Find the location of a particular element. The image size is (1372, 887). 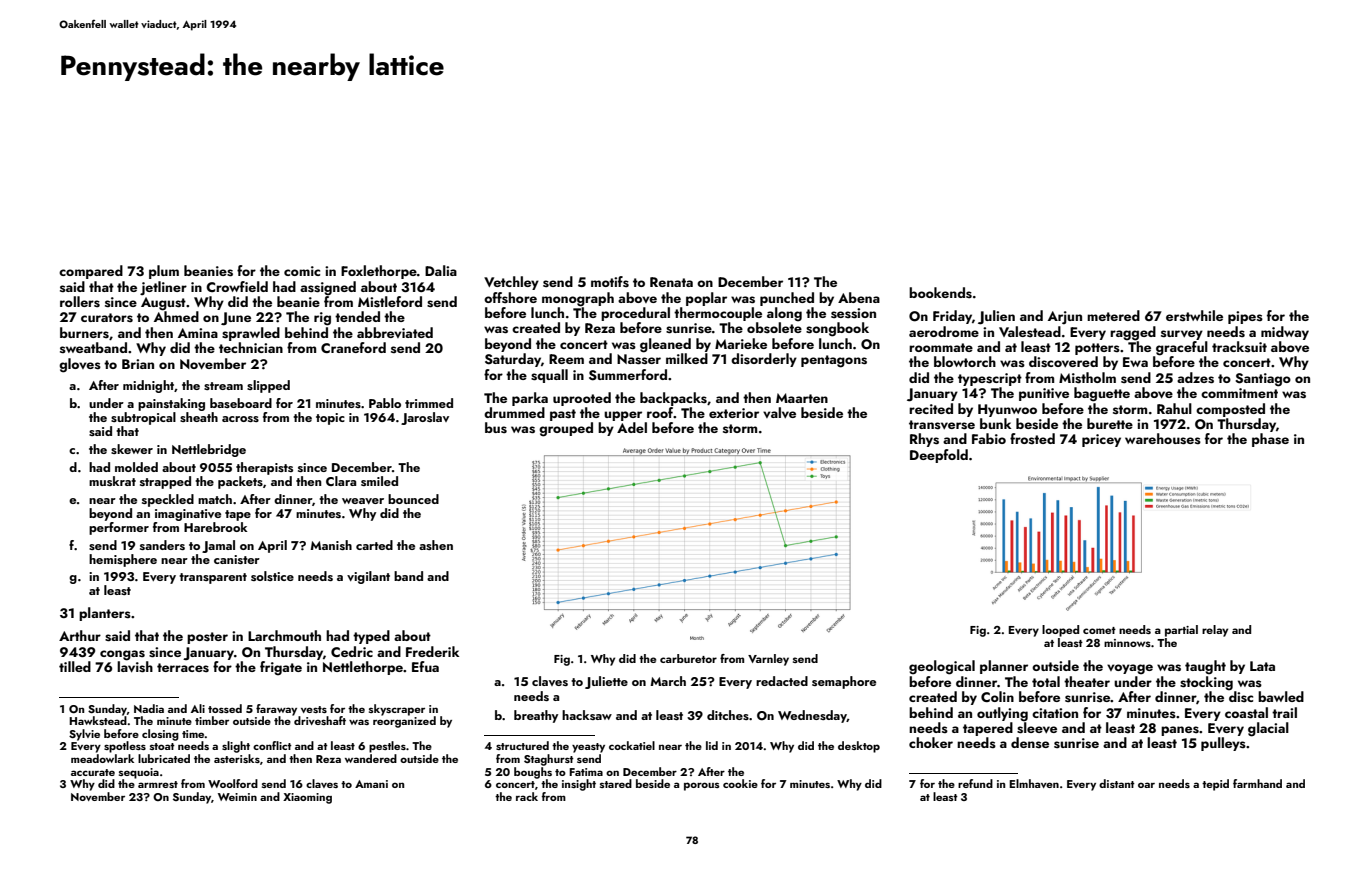

partial is located at coordinates (1181, 631).
